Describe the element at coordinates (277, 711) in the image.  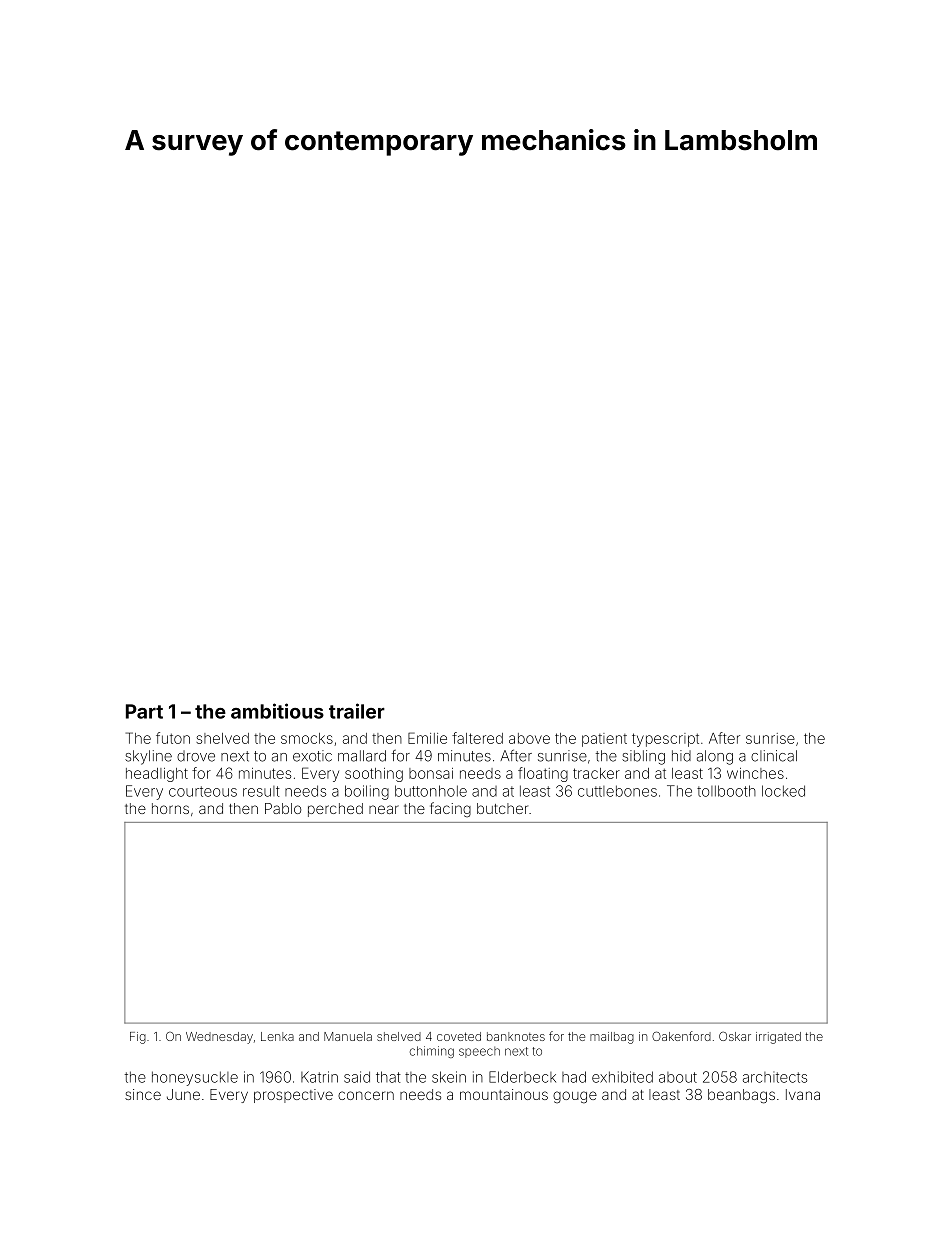
I see `ambitious` at that location.
